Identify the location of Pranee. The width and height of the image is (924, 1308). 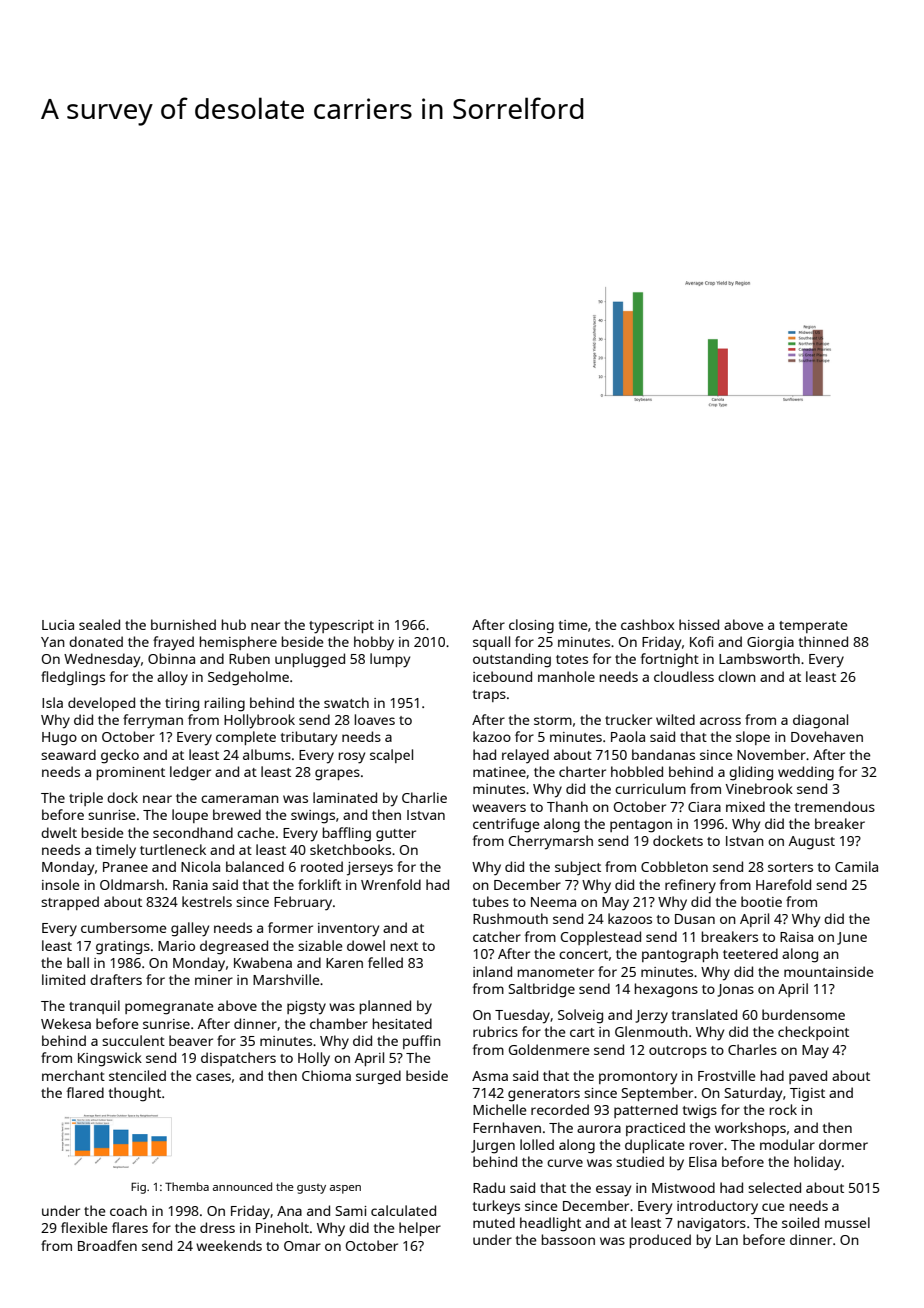
(125, 867).
